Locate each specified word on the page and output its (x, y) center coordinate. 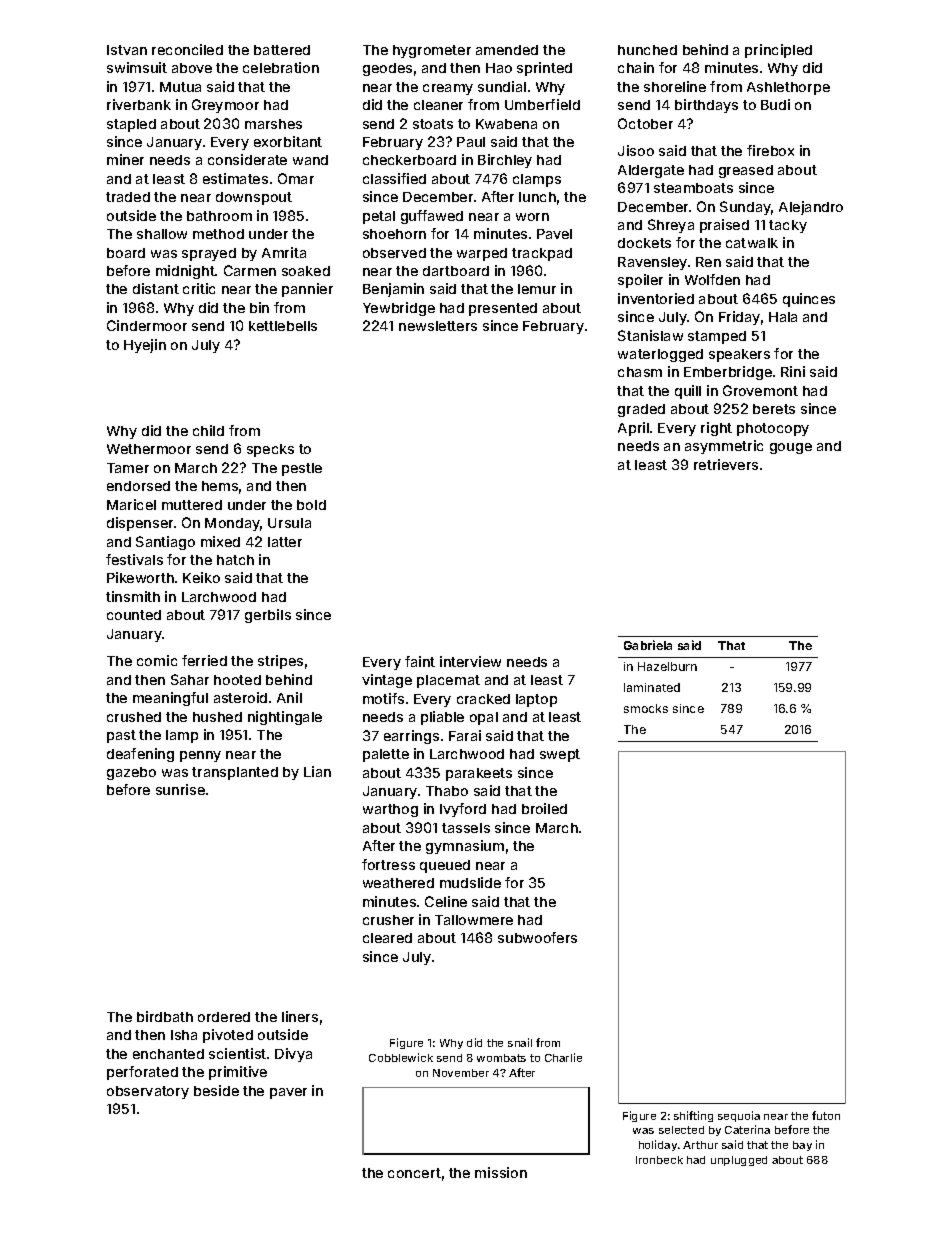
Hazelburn (667, 666)
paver (288, 1093)
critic (199, 288)
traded (128, 197)
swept (560, 755)
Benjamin (393, 290)
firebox (770, 150)
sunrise (180, 789)
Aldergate (651, 171)
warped (482, 254)
